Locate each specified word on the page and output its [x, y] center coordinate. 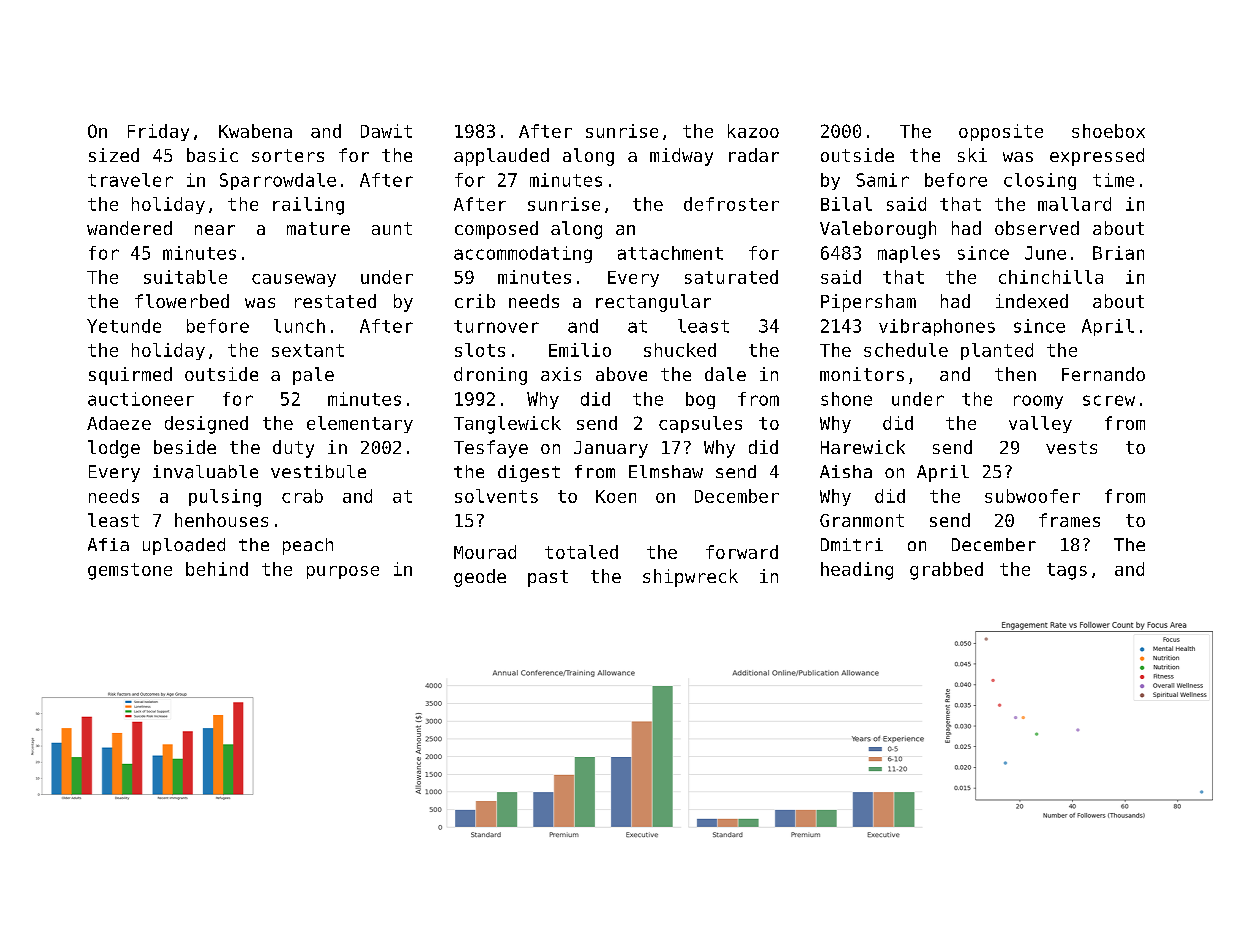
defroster [731, 204]
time [1113, 180]
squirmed [130, 376]
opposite [1001, 132]
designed [206, 425]
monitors [862, 374]
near [215, 230]
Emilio [580, 350]
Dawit [386, 131]
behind [217, 569]
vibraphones [937, 327]
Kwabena [255, 131]
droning [490, 376]
